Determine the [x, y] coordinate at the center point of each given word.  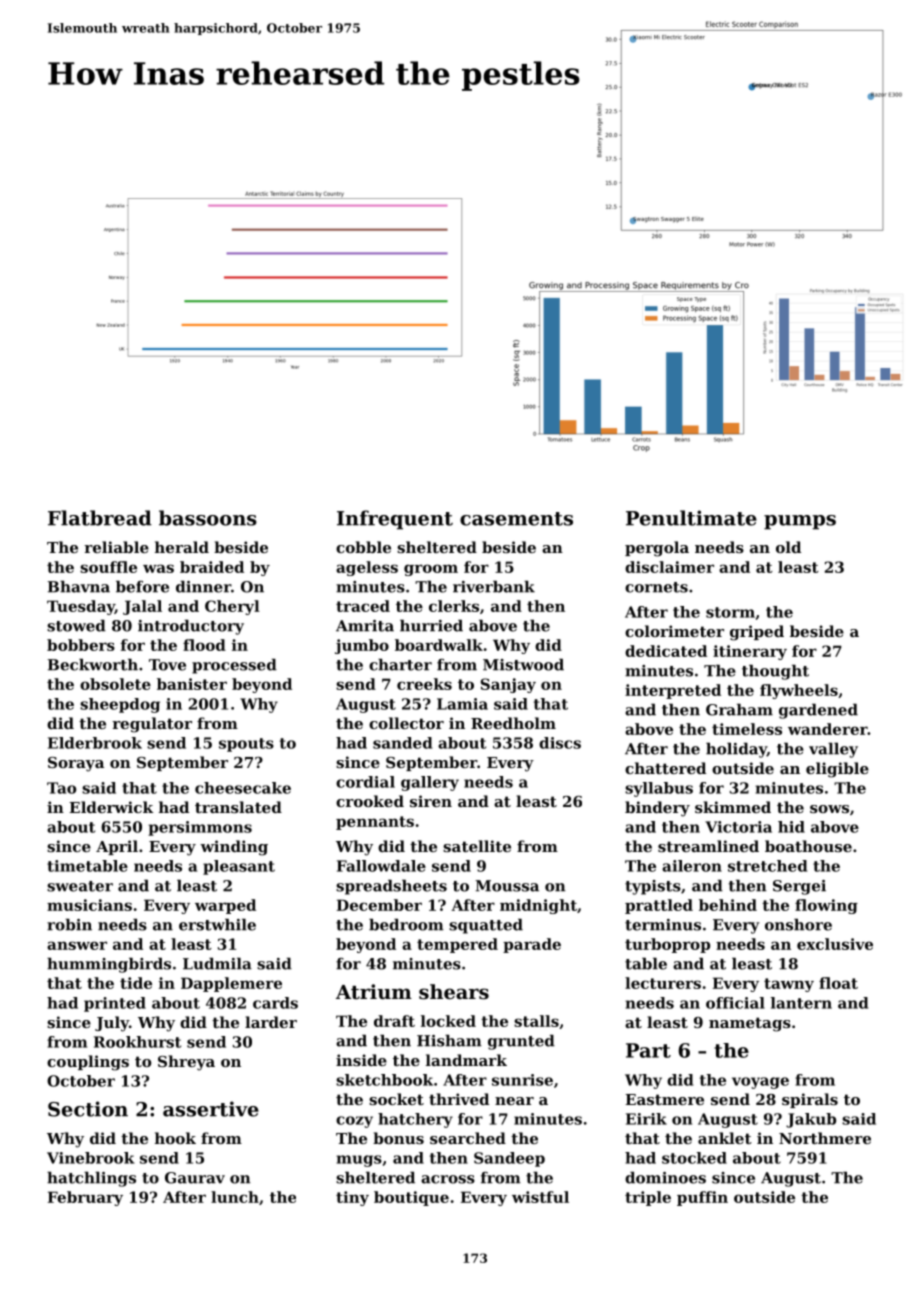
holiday [736, 750]
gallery [430, 783]
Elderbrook [95, 743]
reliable [116, 547]
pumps [800, 522]
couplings [88, 1063]
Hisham [449, 1040]
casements [516, 519]
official [735, 1003]
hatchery [415, 1120]
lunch [235, 1197]
